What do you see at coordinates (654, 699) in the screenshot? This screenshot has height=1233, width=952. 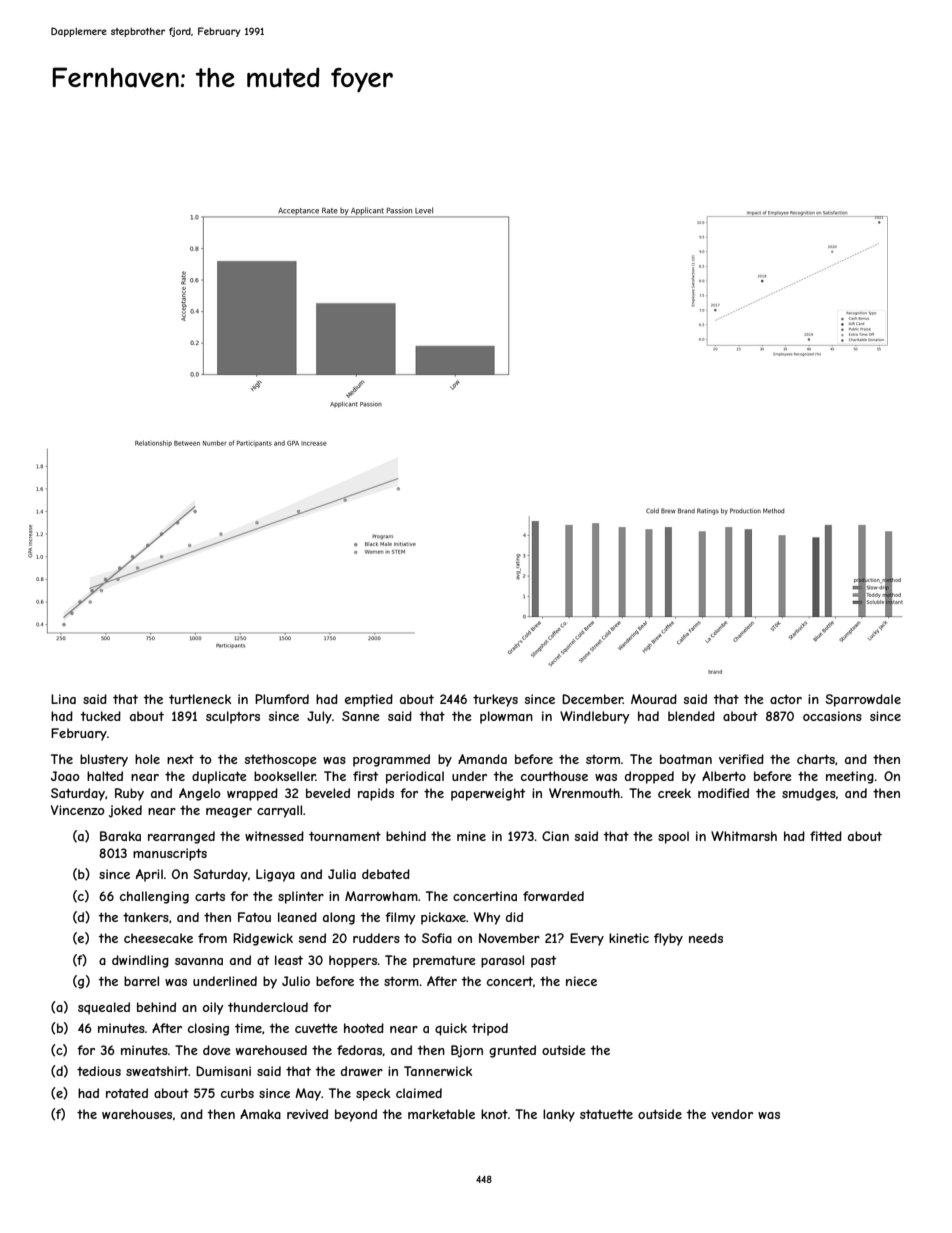 I see `Mourad` at bounding box center [654, 699].
